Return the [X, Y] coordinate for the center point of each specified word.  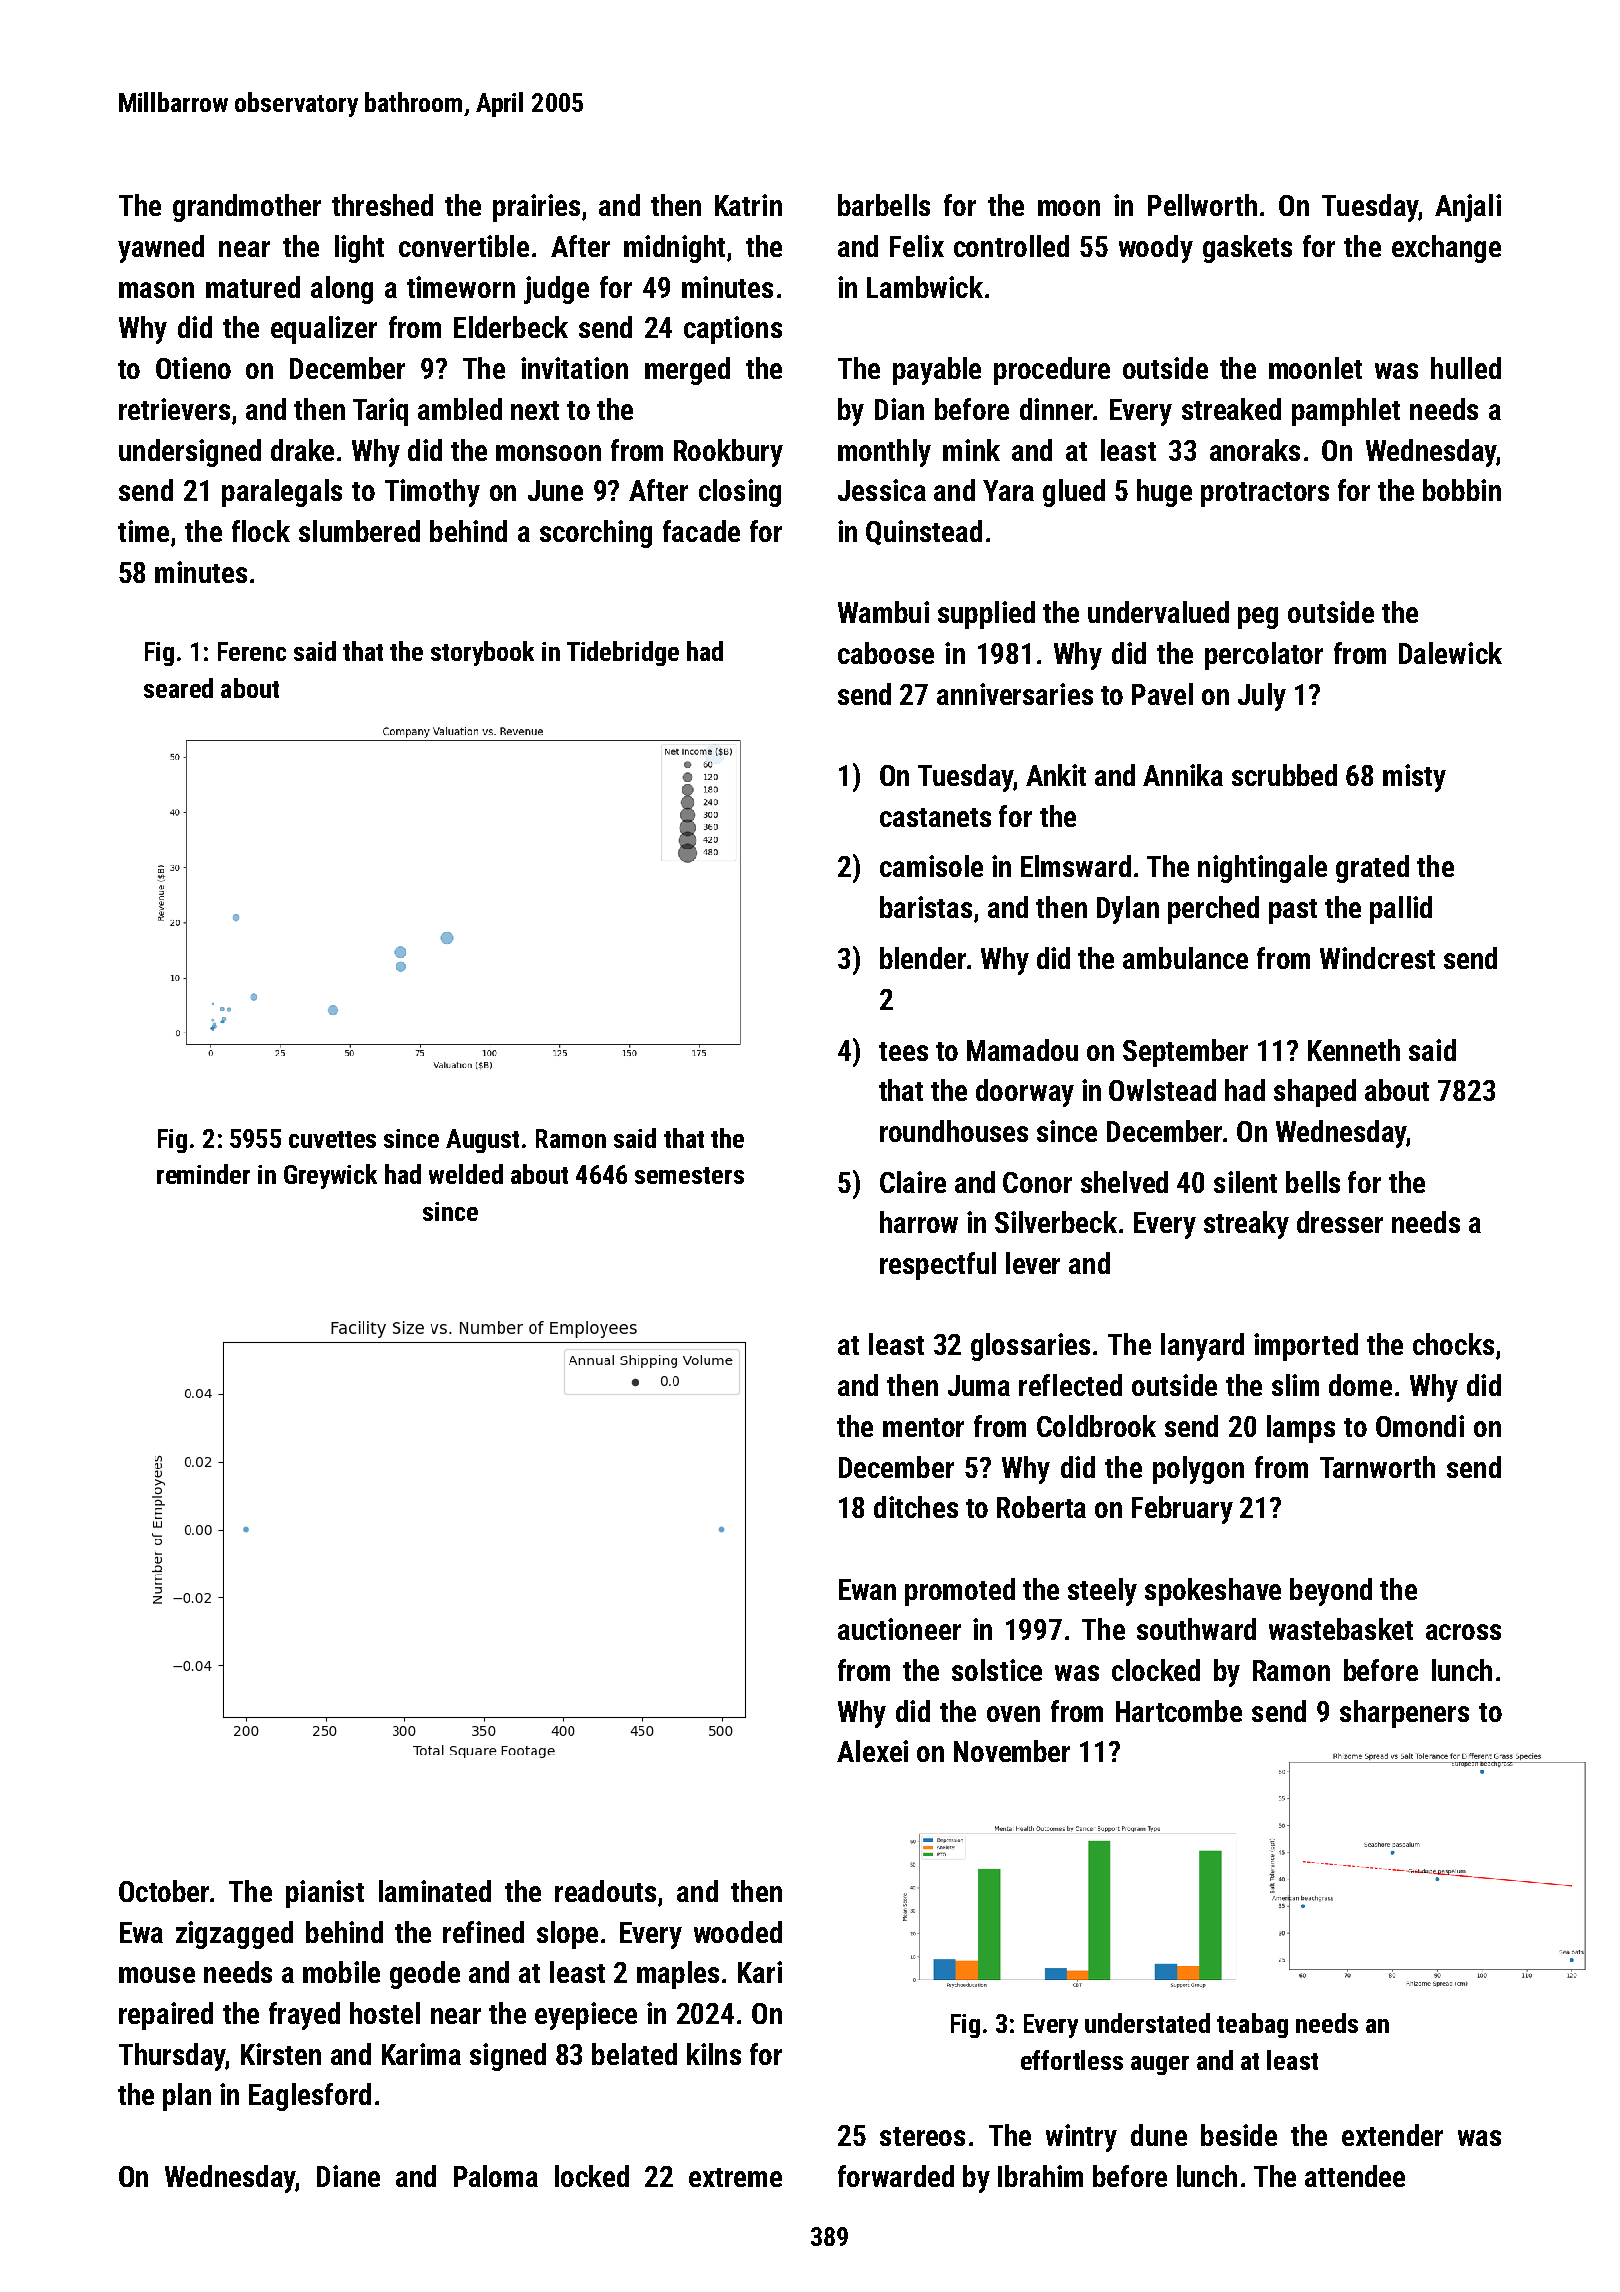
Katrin [748, 205]
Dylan [1128, 910]
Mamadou [1022, 1050]
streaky [1246, 1225]
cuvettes [332, 1139]
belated [634, 2054]
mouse [157, 1975]
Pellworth [1202, 205]
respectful [938, 1266]
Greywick [330, 1176]
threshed [382, 205]
